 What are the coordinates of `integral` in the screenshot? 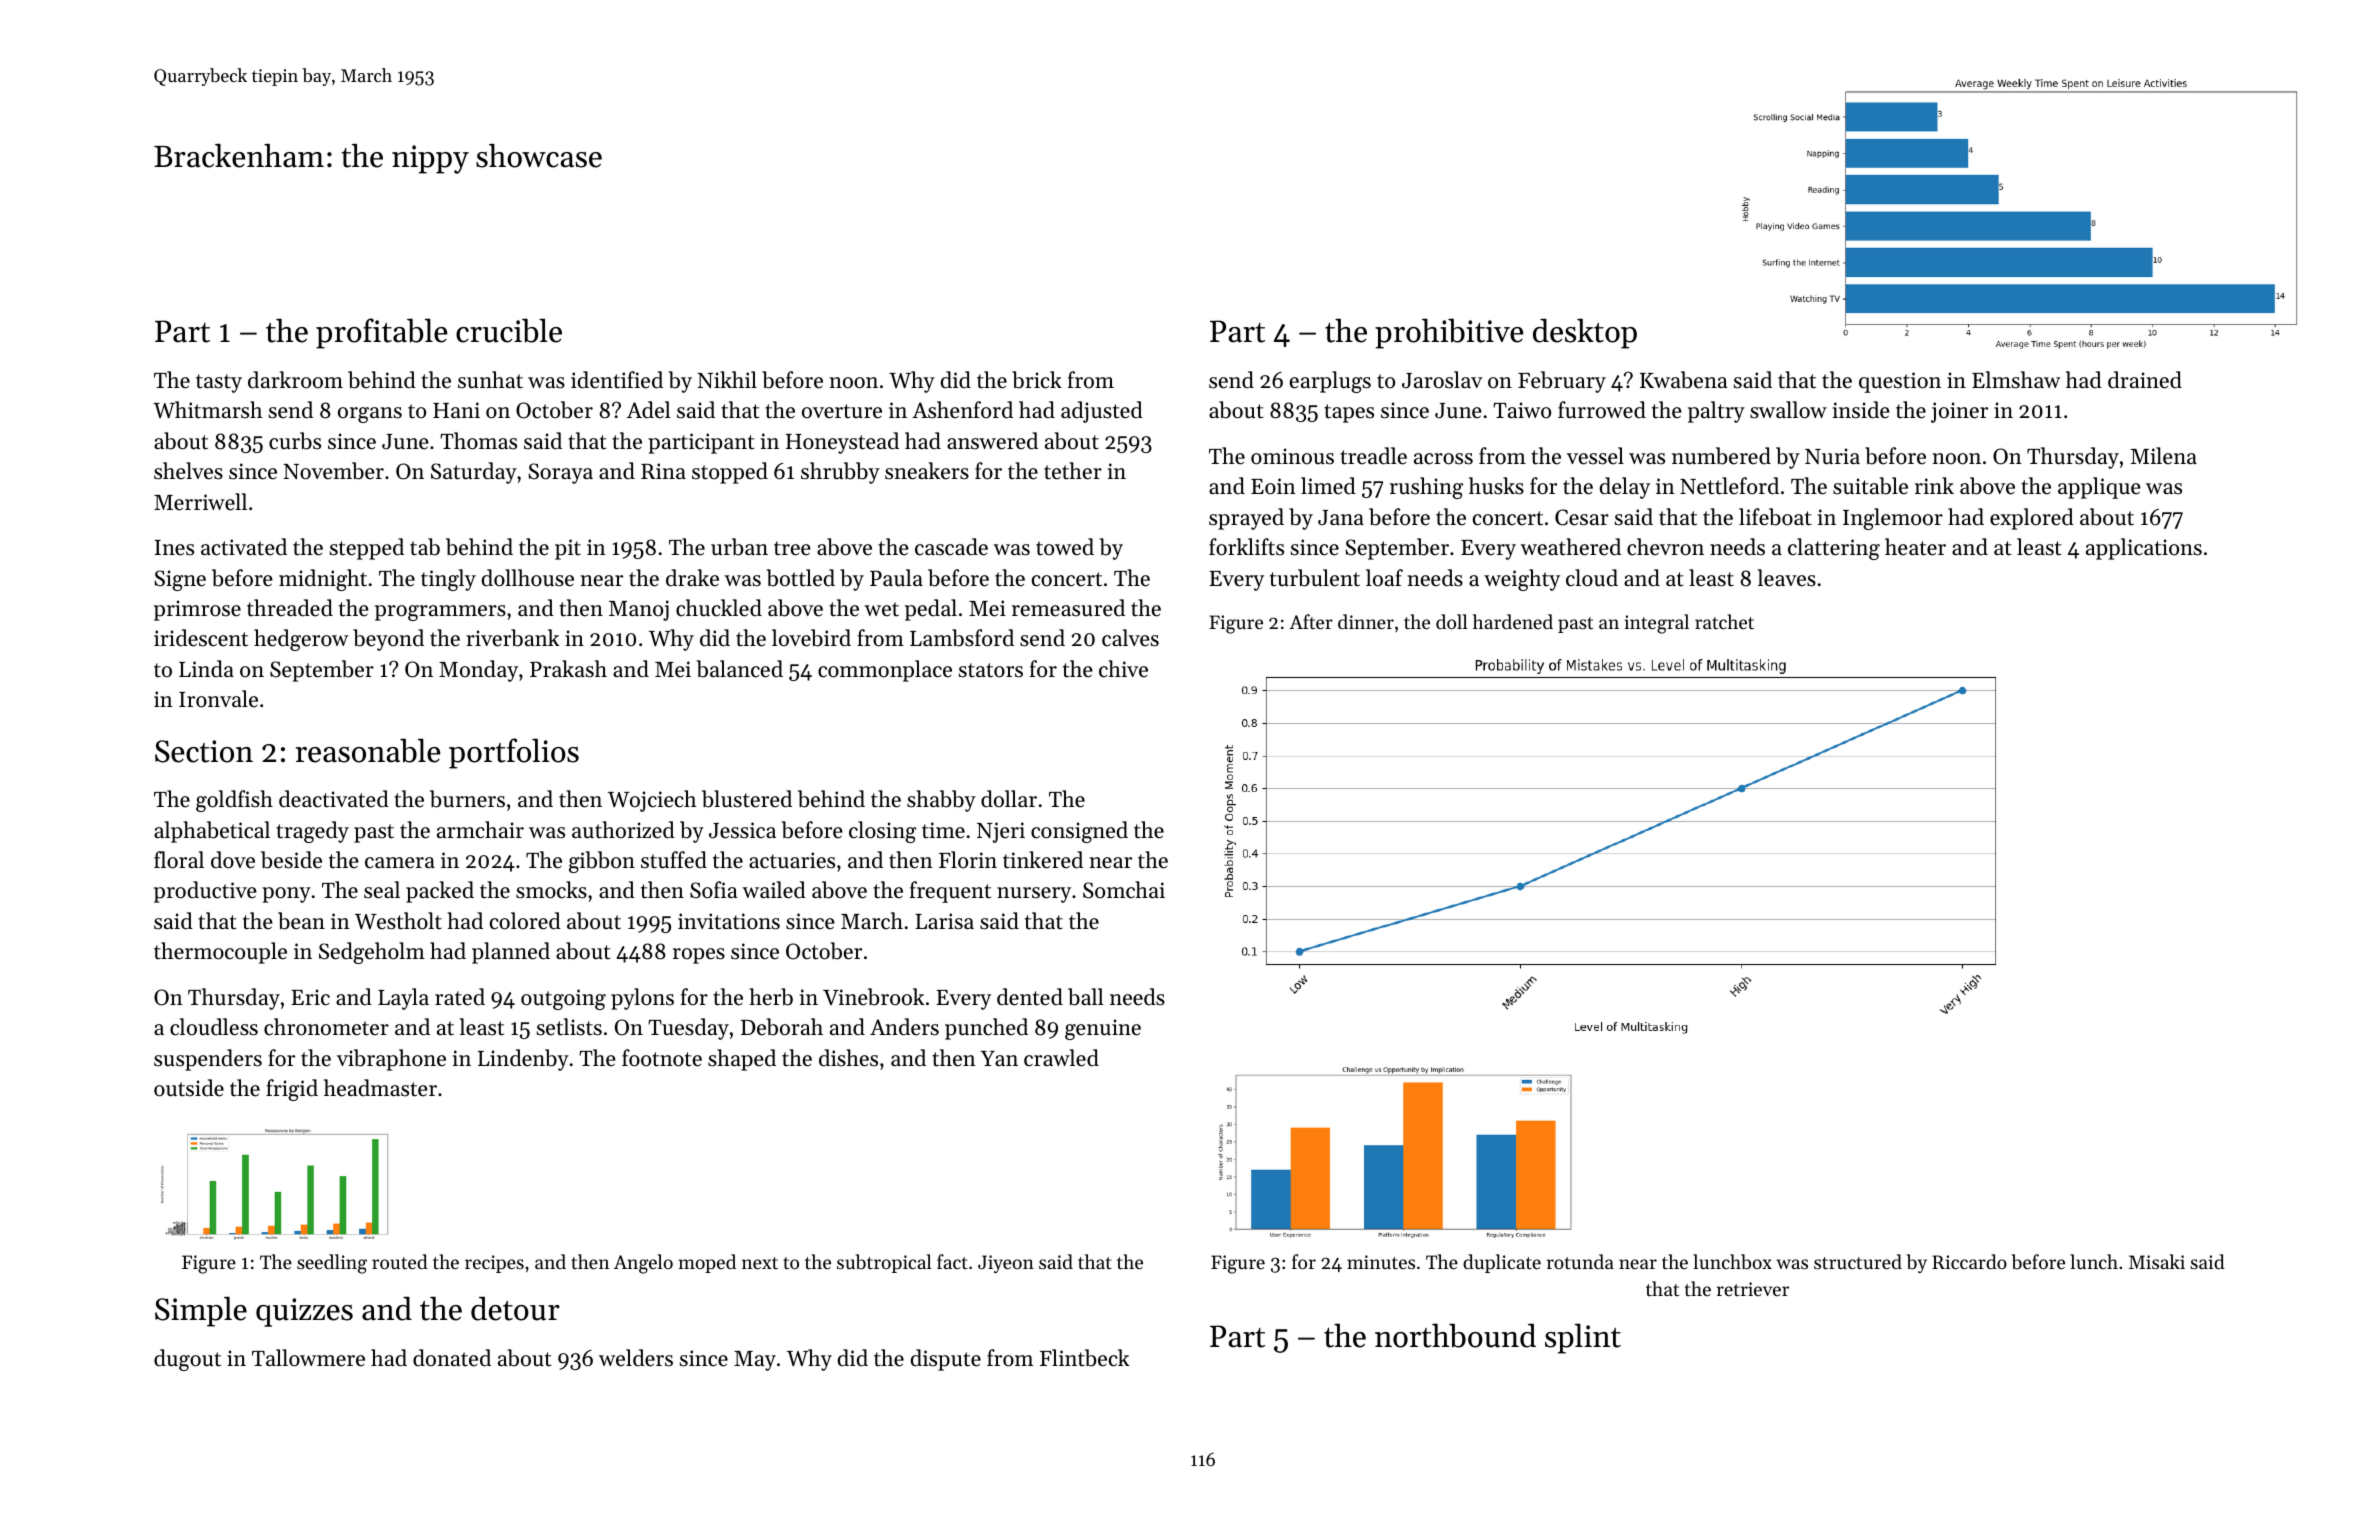 It's located at (1656, 624).
